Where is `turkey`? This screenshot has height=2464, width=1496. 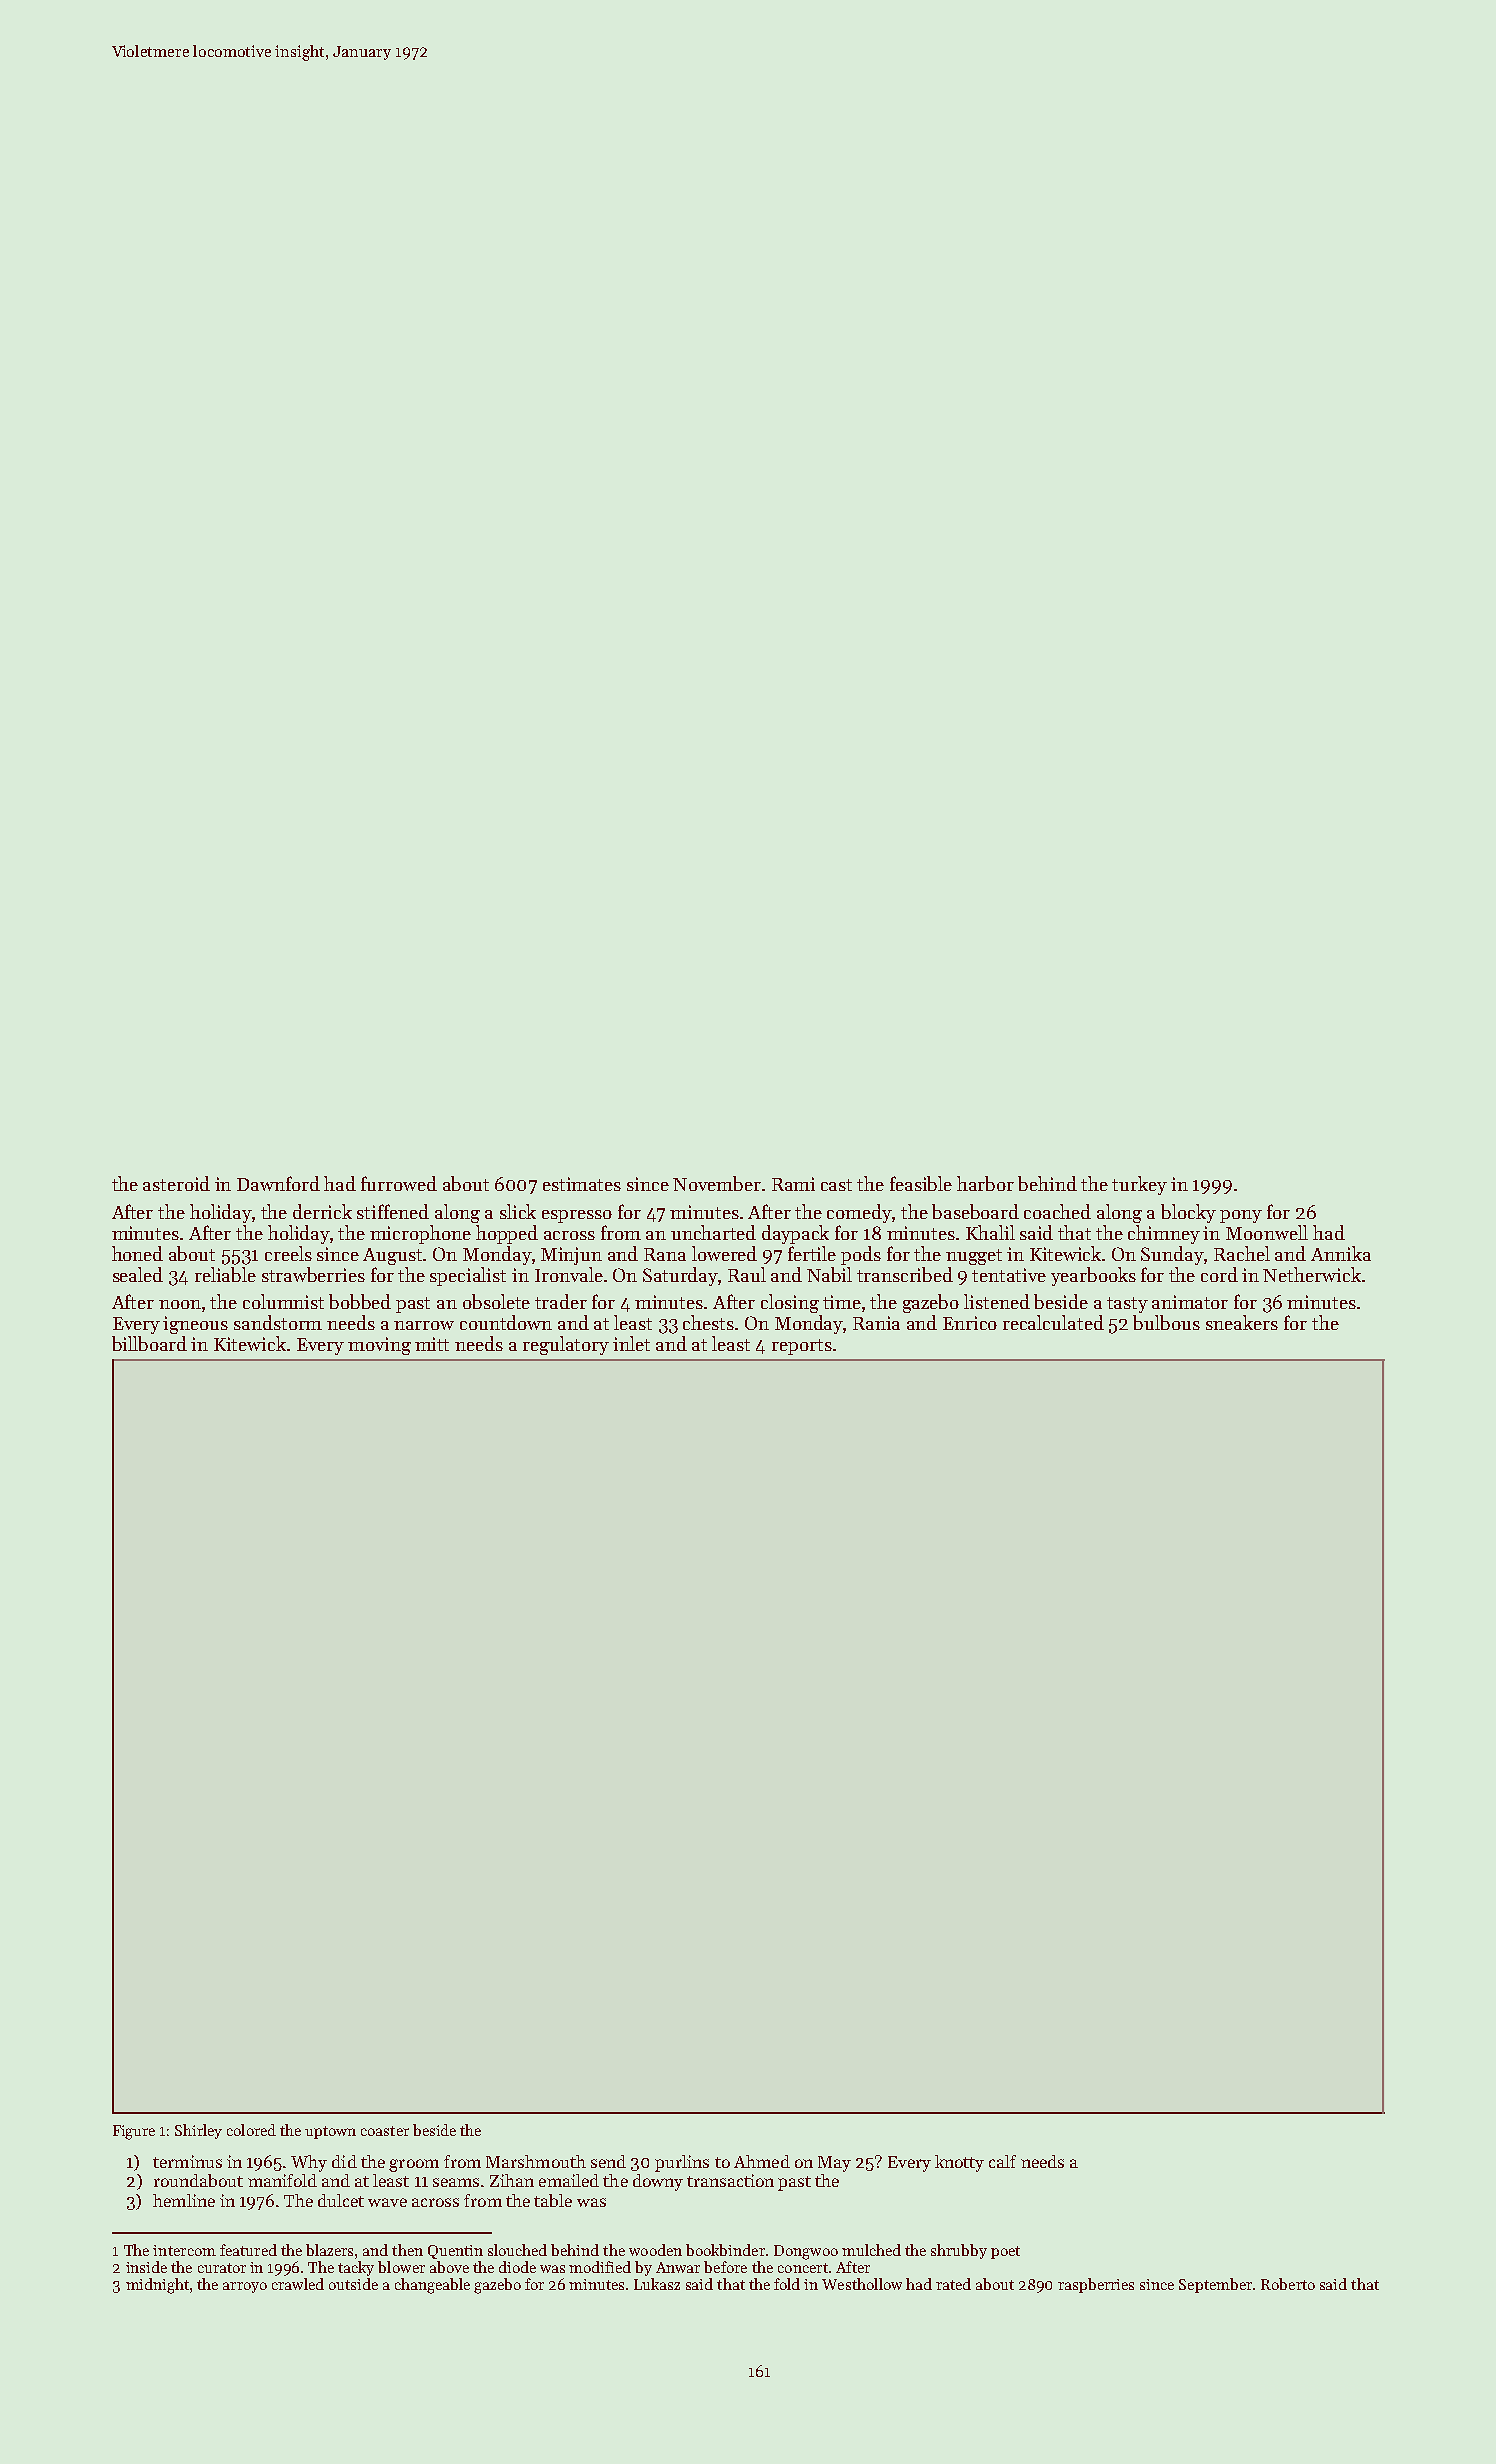
turkey is located at coordinates (1139, 1185).
